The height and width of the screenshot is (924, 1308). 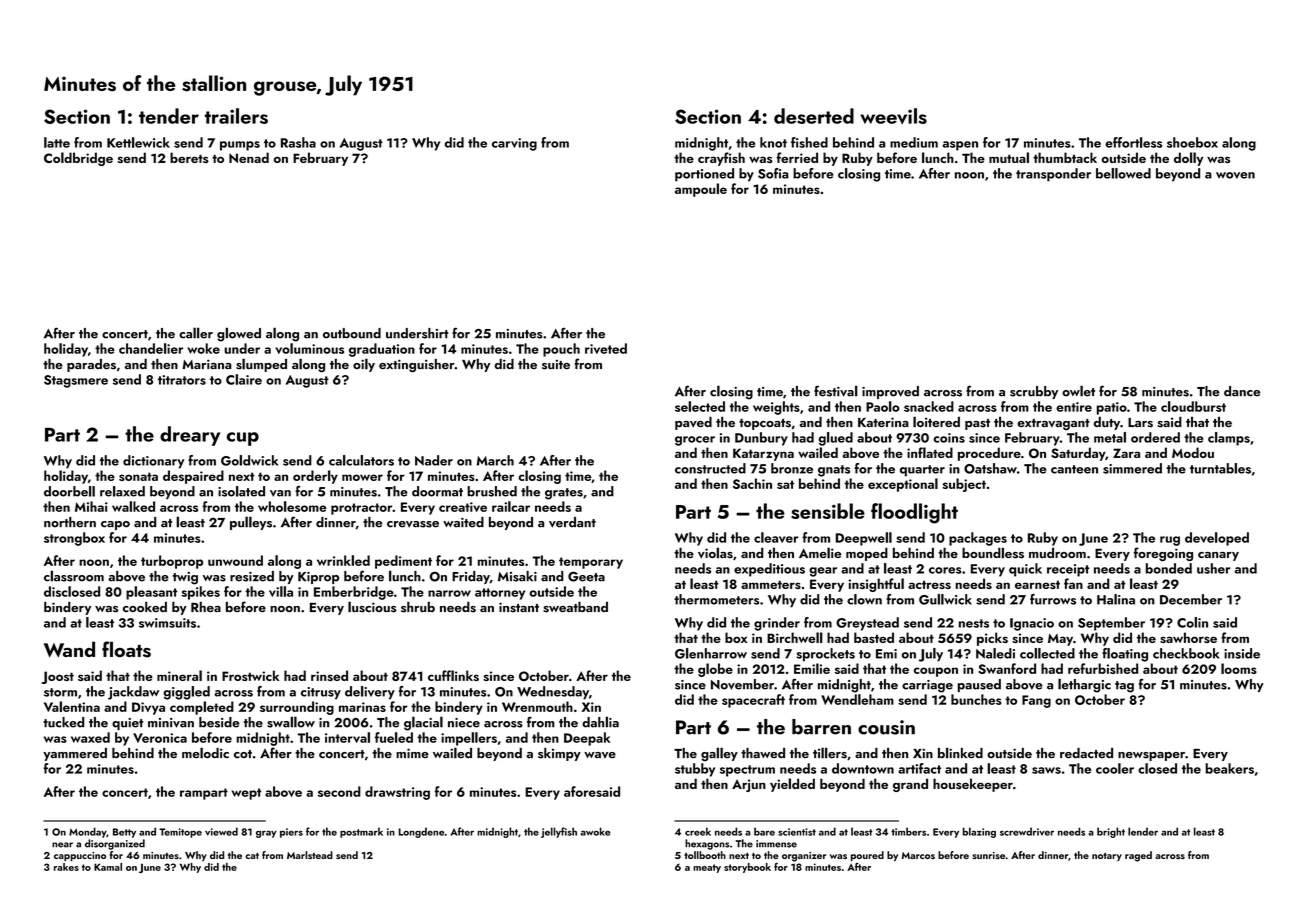 I want to click on shoebox, so click(x=1192, y=142).
